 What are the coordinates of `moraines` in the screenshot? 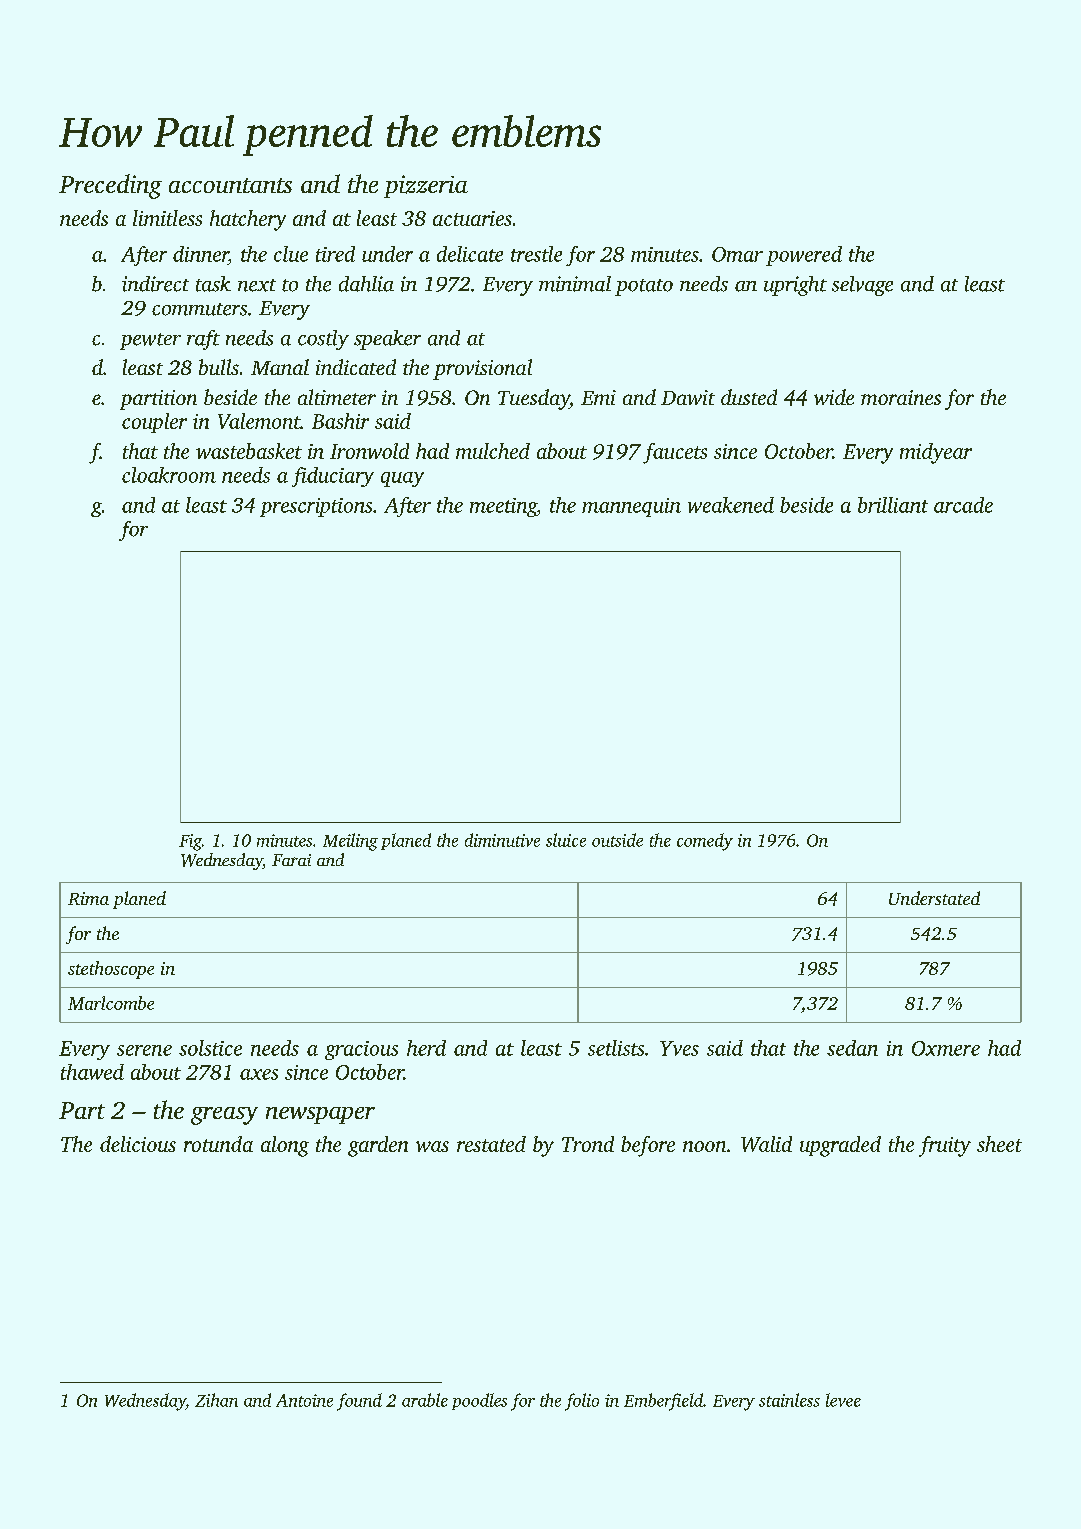 It's located at (901, 397).
